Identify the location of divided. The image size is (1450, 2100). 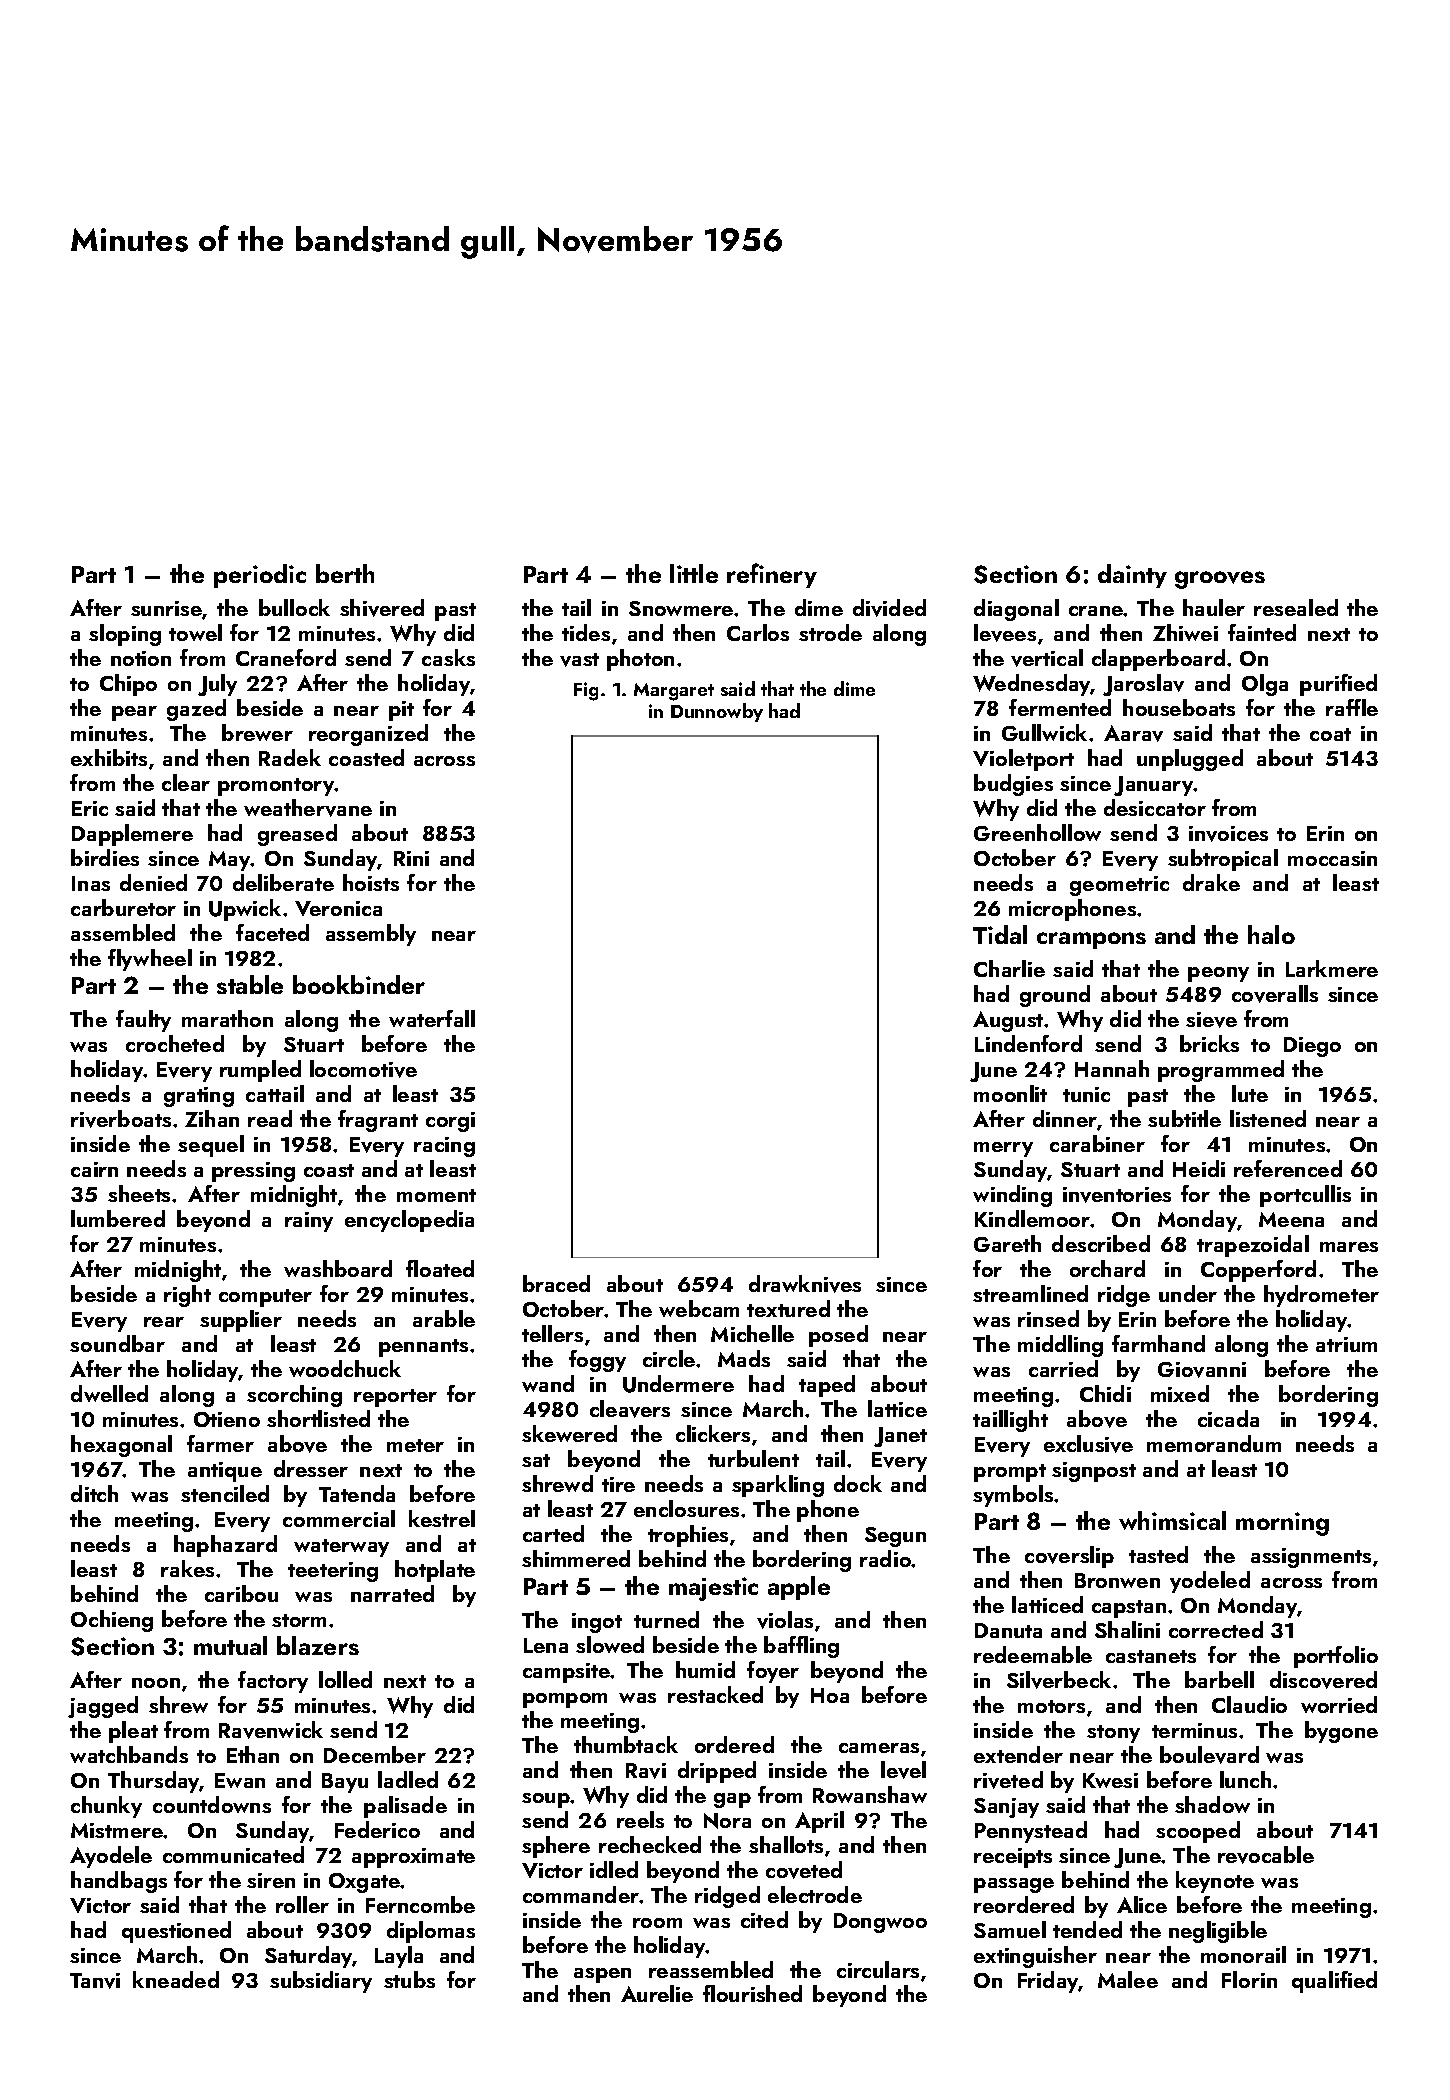
(889, 608).
